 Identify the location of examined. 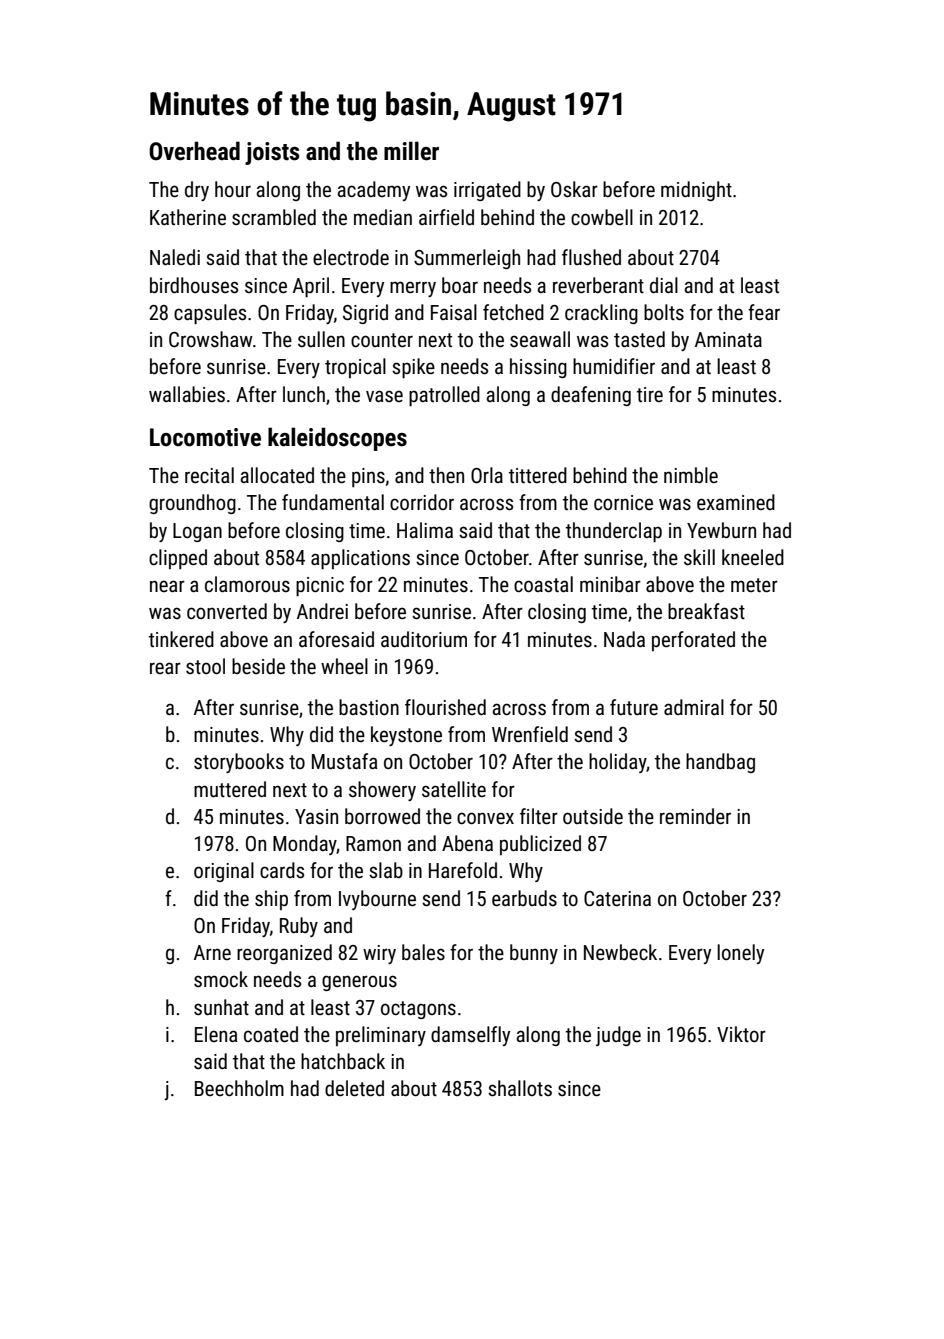
(736, 502).
